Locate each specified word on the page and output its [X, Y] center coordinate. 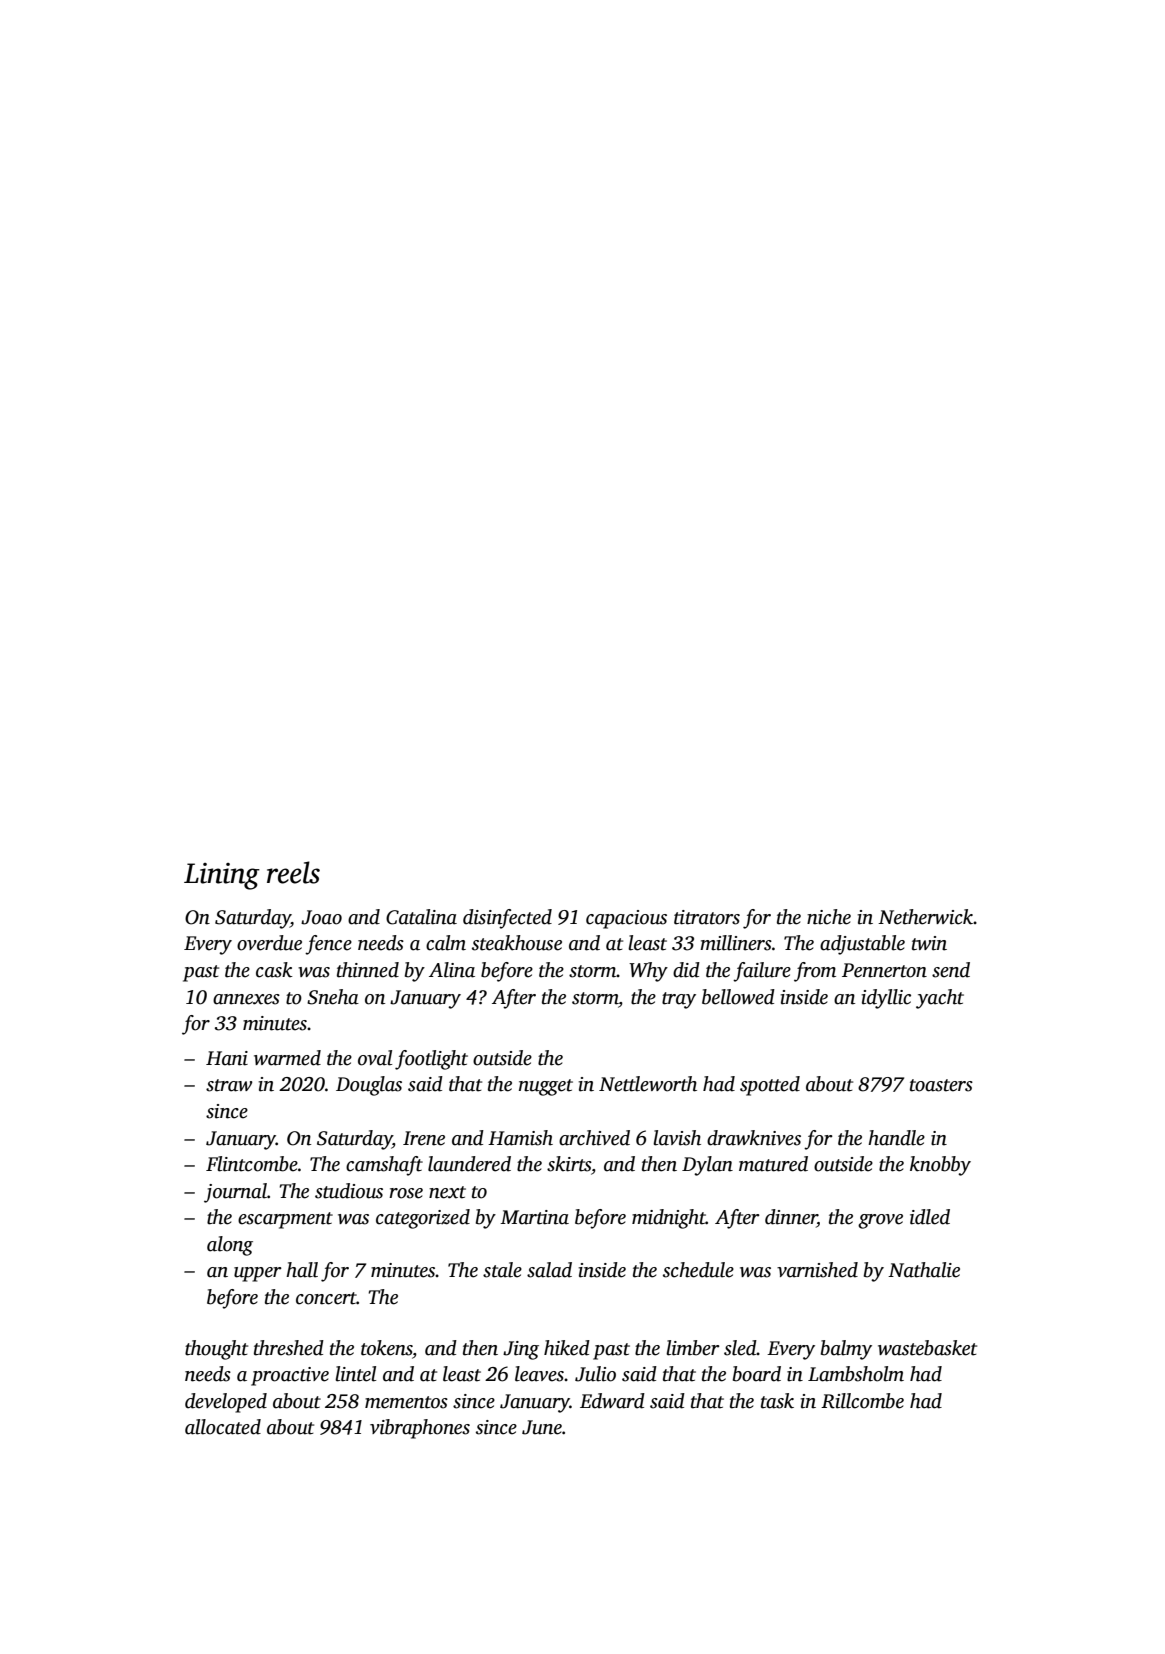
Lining [222, 876]
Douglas [369, 1086]
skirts [569, 1164]
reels [293, 872]
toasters [941, 1085]
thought [216, 1350]
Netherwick [925, 917]
